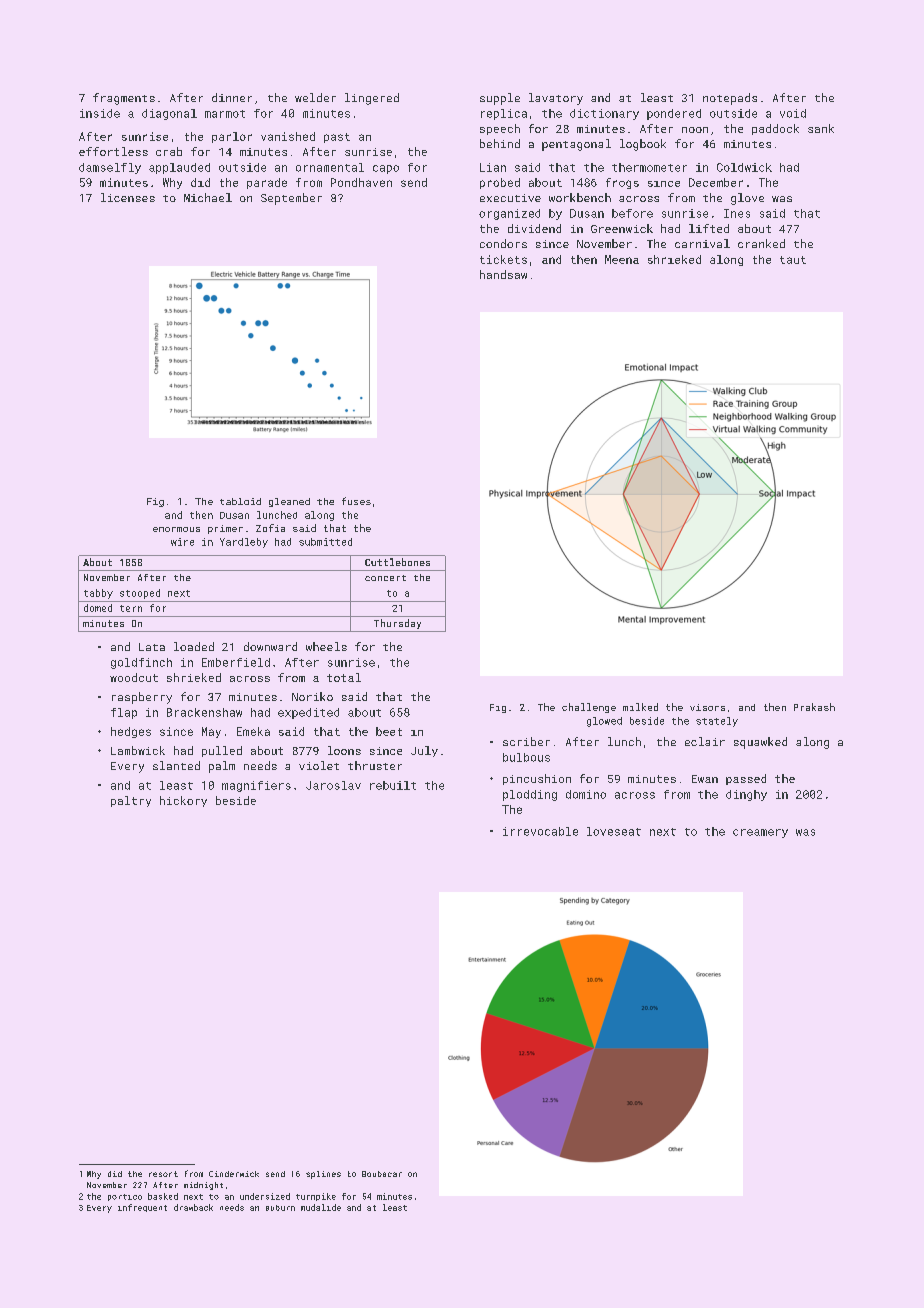 The image size is (924, 1308). What do you see at coordinates (128, 197) in the image?
I see `licenses` at bounding box center [128, 197].
